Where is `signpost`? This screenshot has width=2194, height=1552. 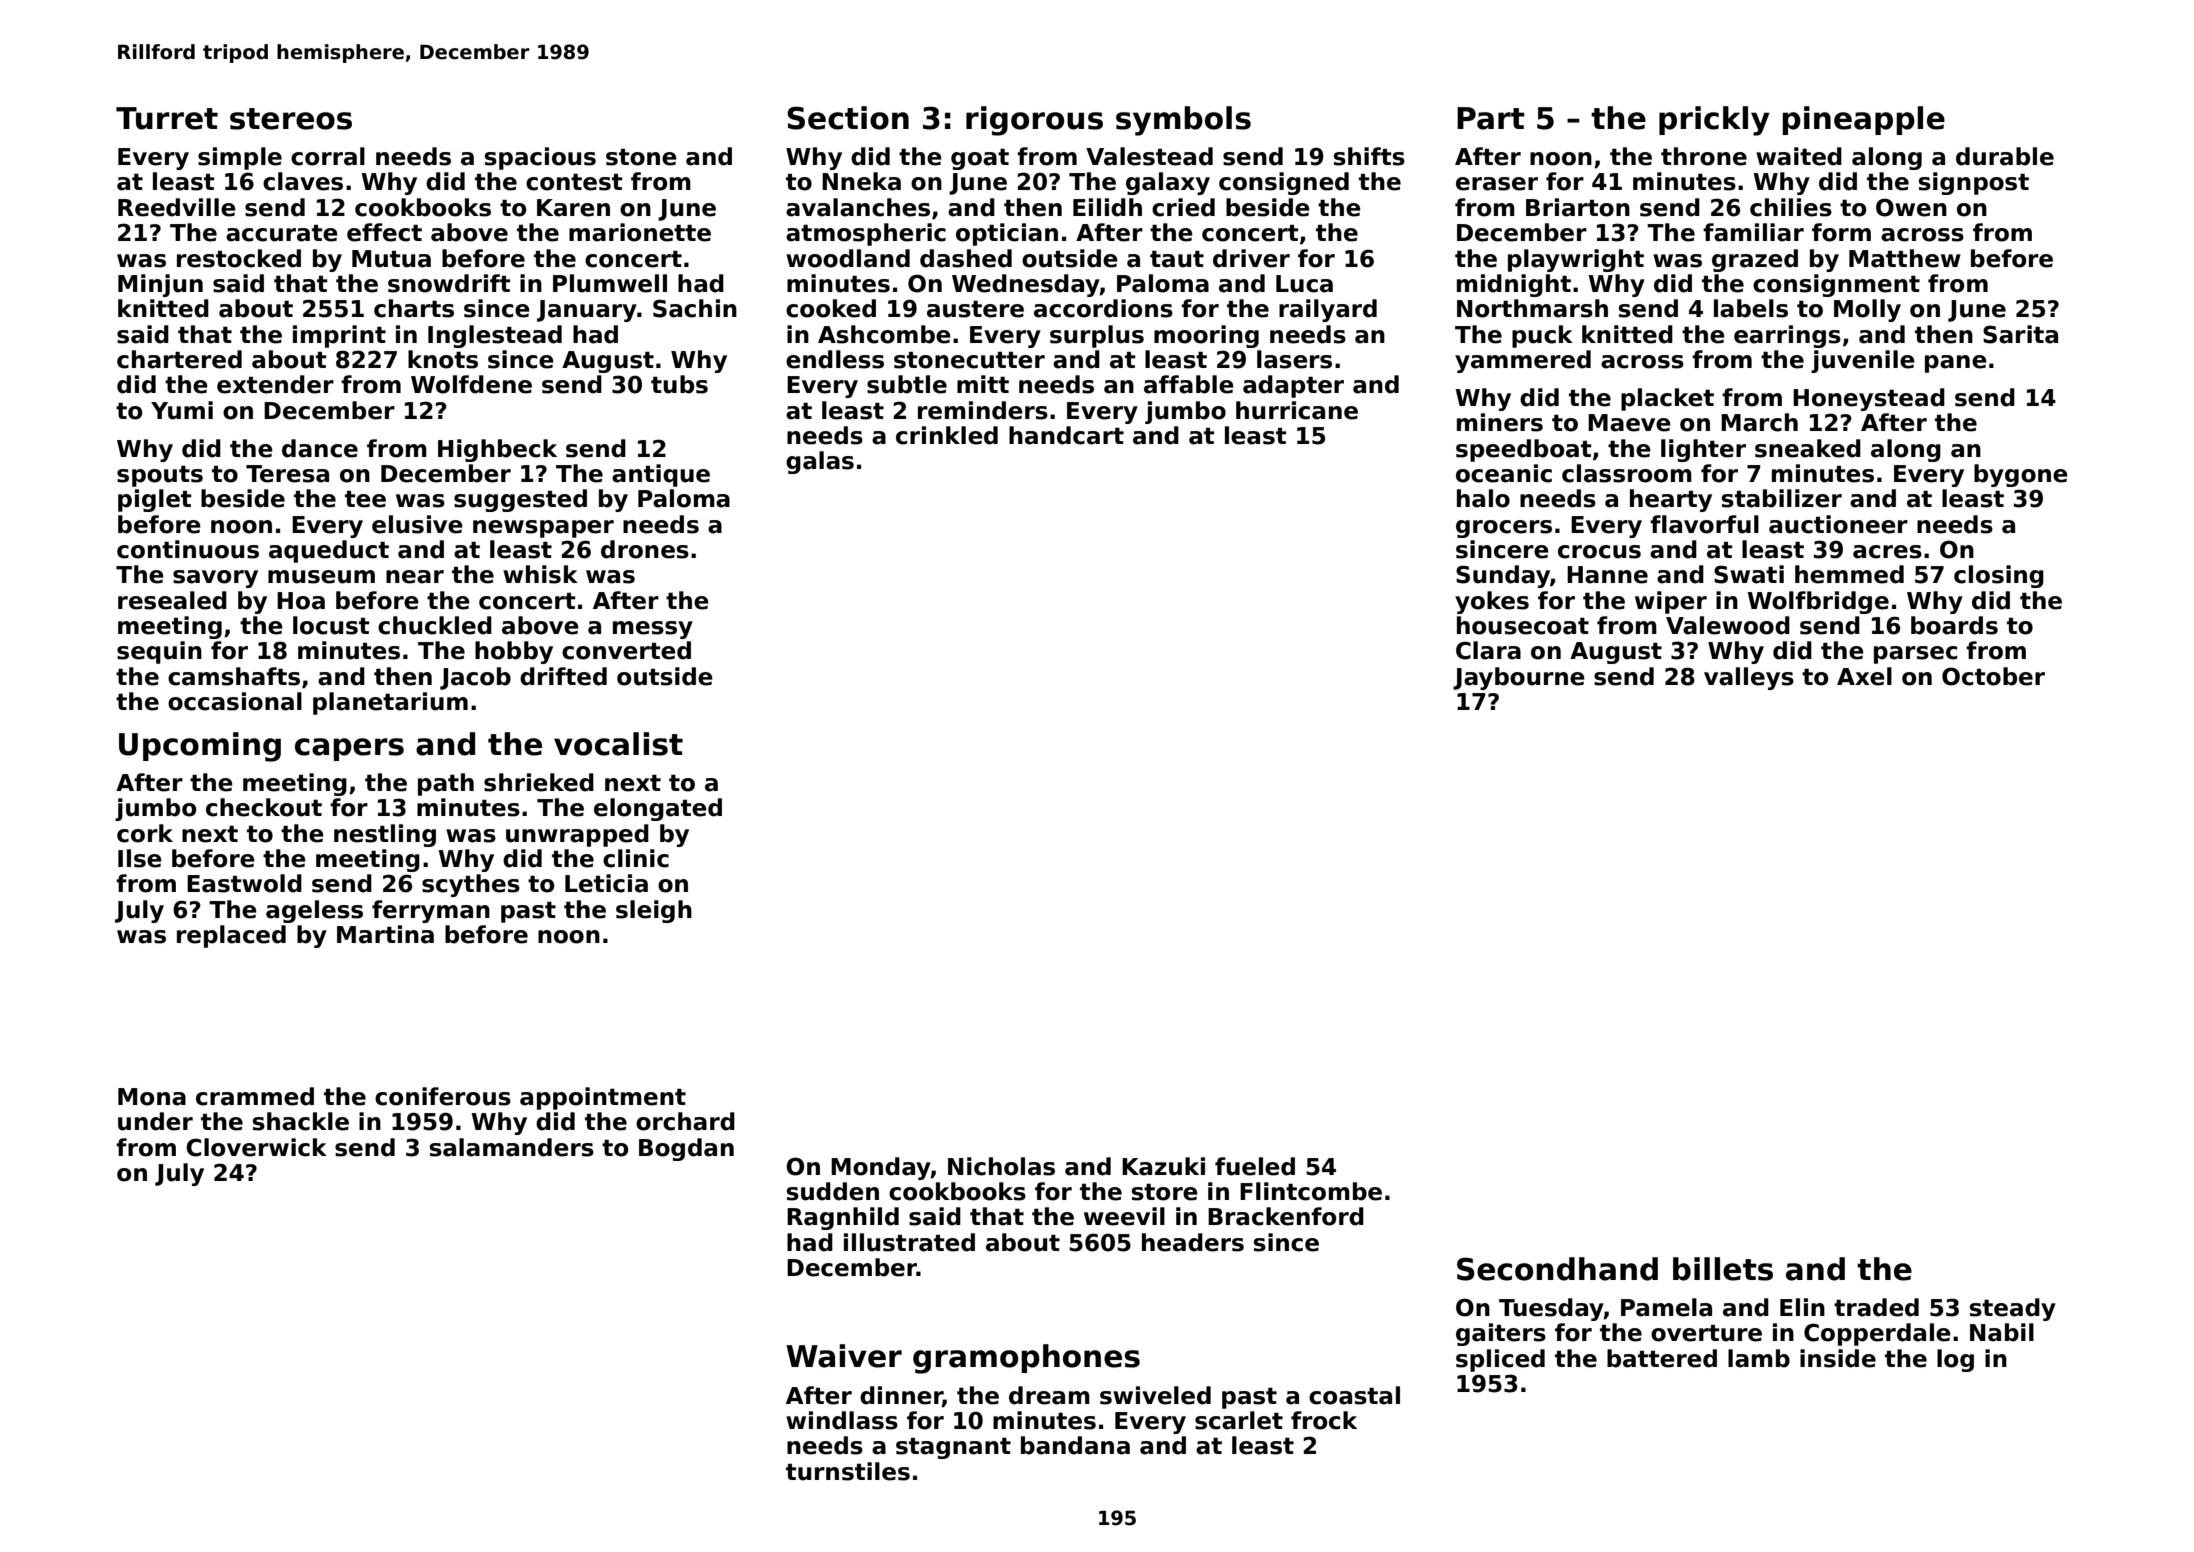
signpost is located at coordinates (1974, 183).
